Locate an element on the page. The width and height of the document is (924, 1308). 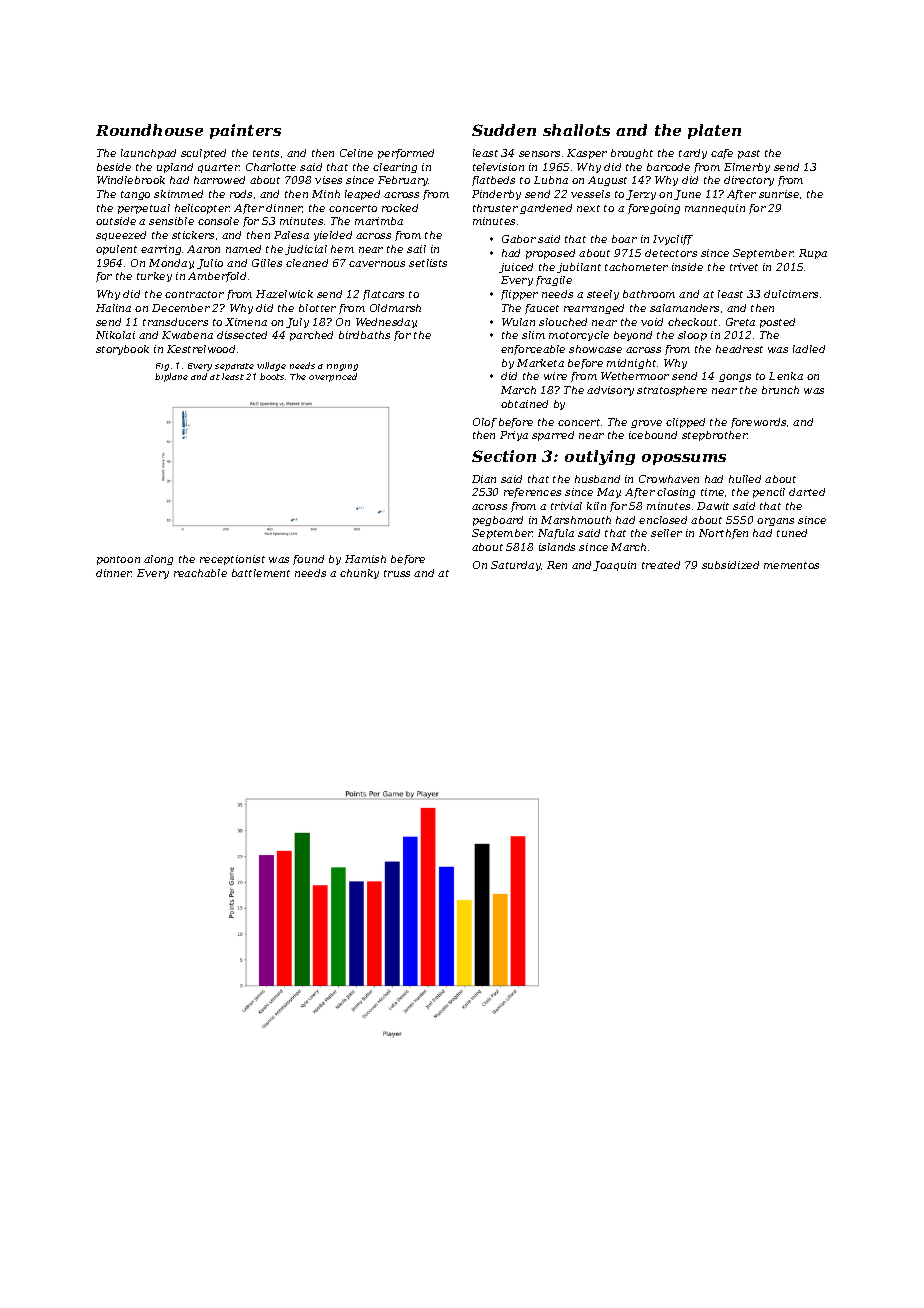
Crowhaven is located at coordinates (669, 479).
